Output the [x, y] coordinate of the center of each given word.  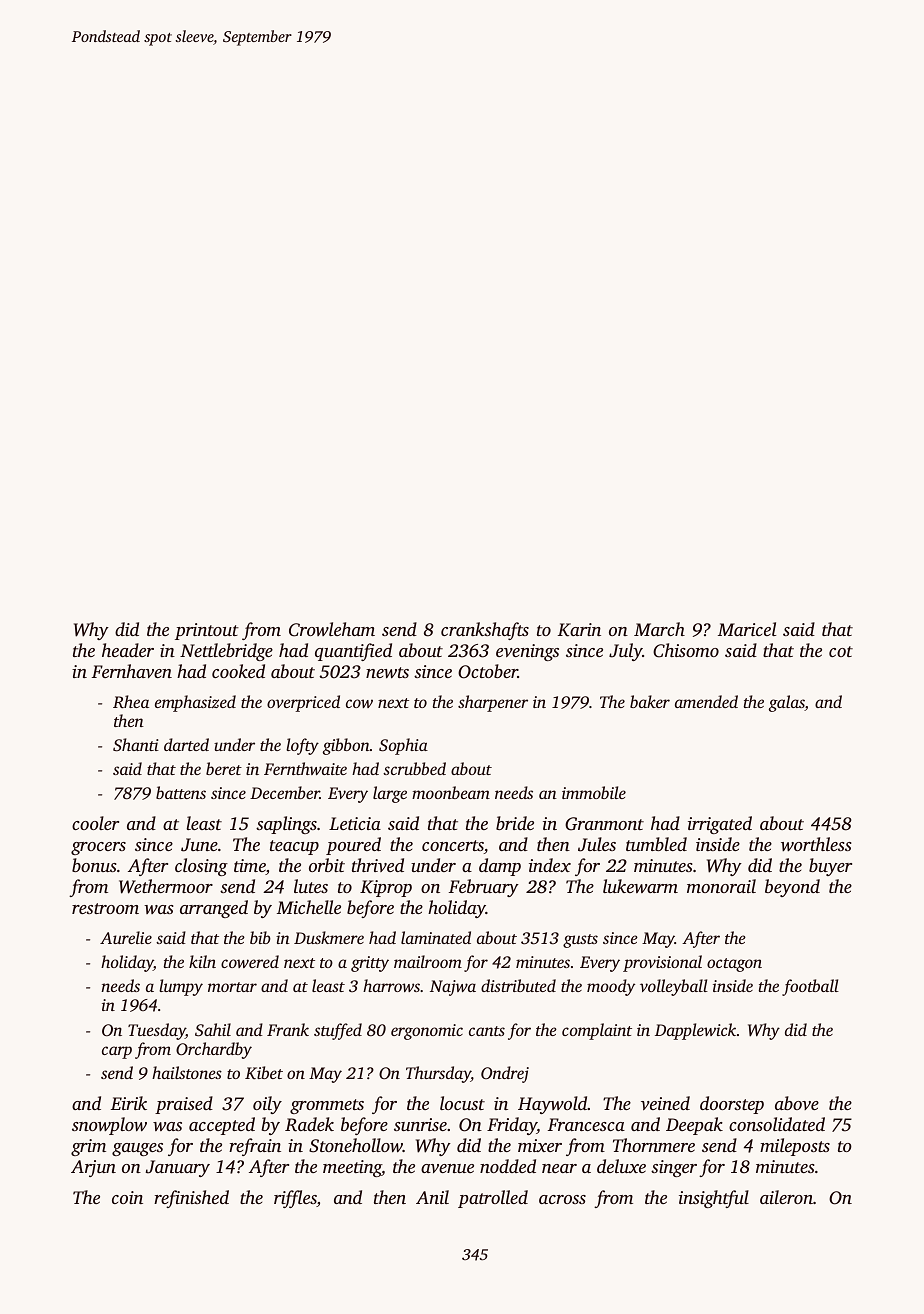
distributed [518, 985]
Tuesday [157, 1031]
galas [787, 703]
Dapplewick [695, 1031]
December [285, 792]
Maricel [747, 629]
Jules [597, 844]
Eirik [129, 1103]
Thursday [438, 1074]
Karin [579, 630]
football [810, 987]
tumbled [656, 844]
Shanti [136, 745]
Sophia [403, 746]
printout [207, 631]
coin [127, 1197]
